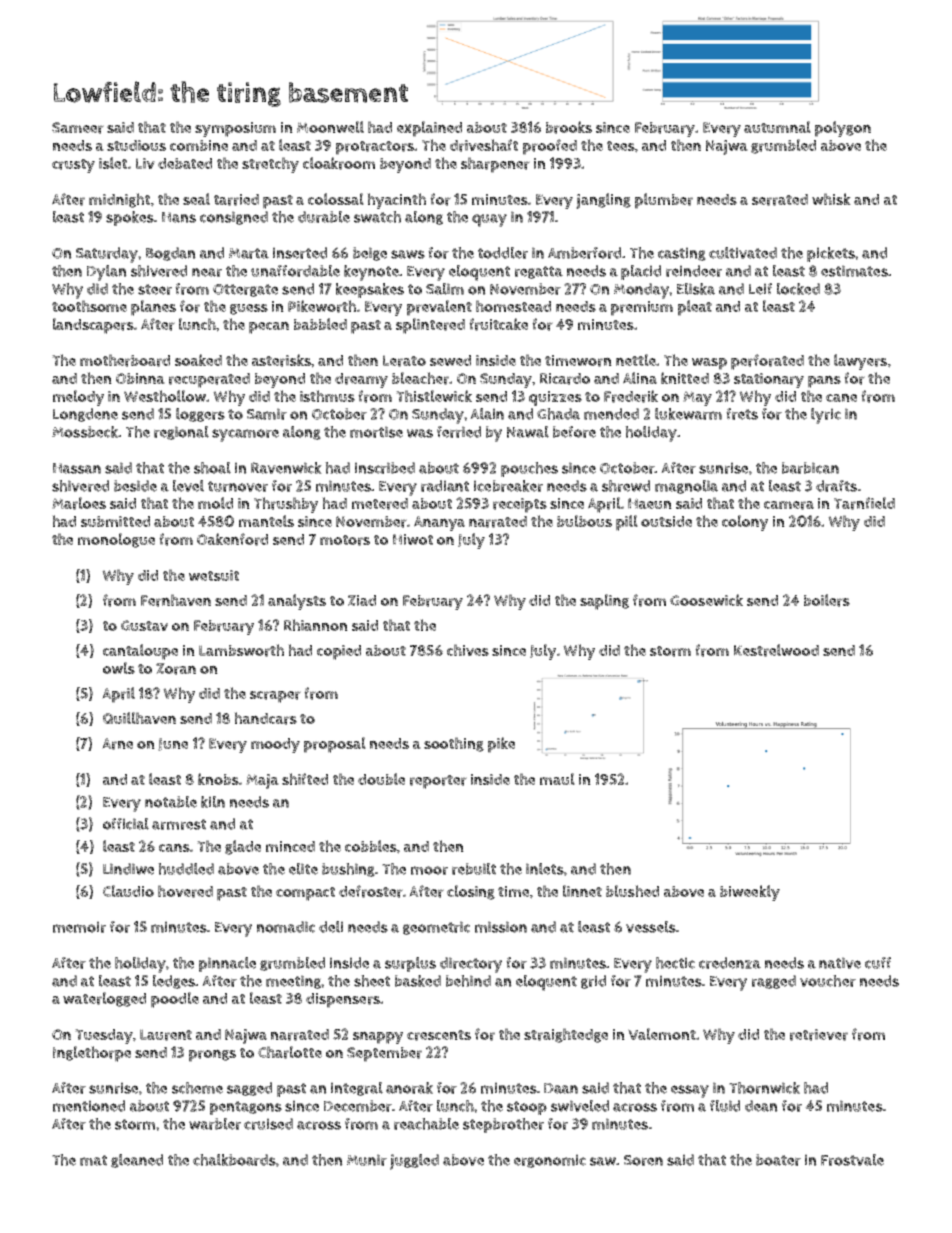  What do you see at coordinates (831, 199) in the screenshot?
I see `whisk` at bounding box center [831, 199].
